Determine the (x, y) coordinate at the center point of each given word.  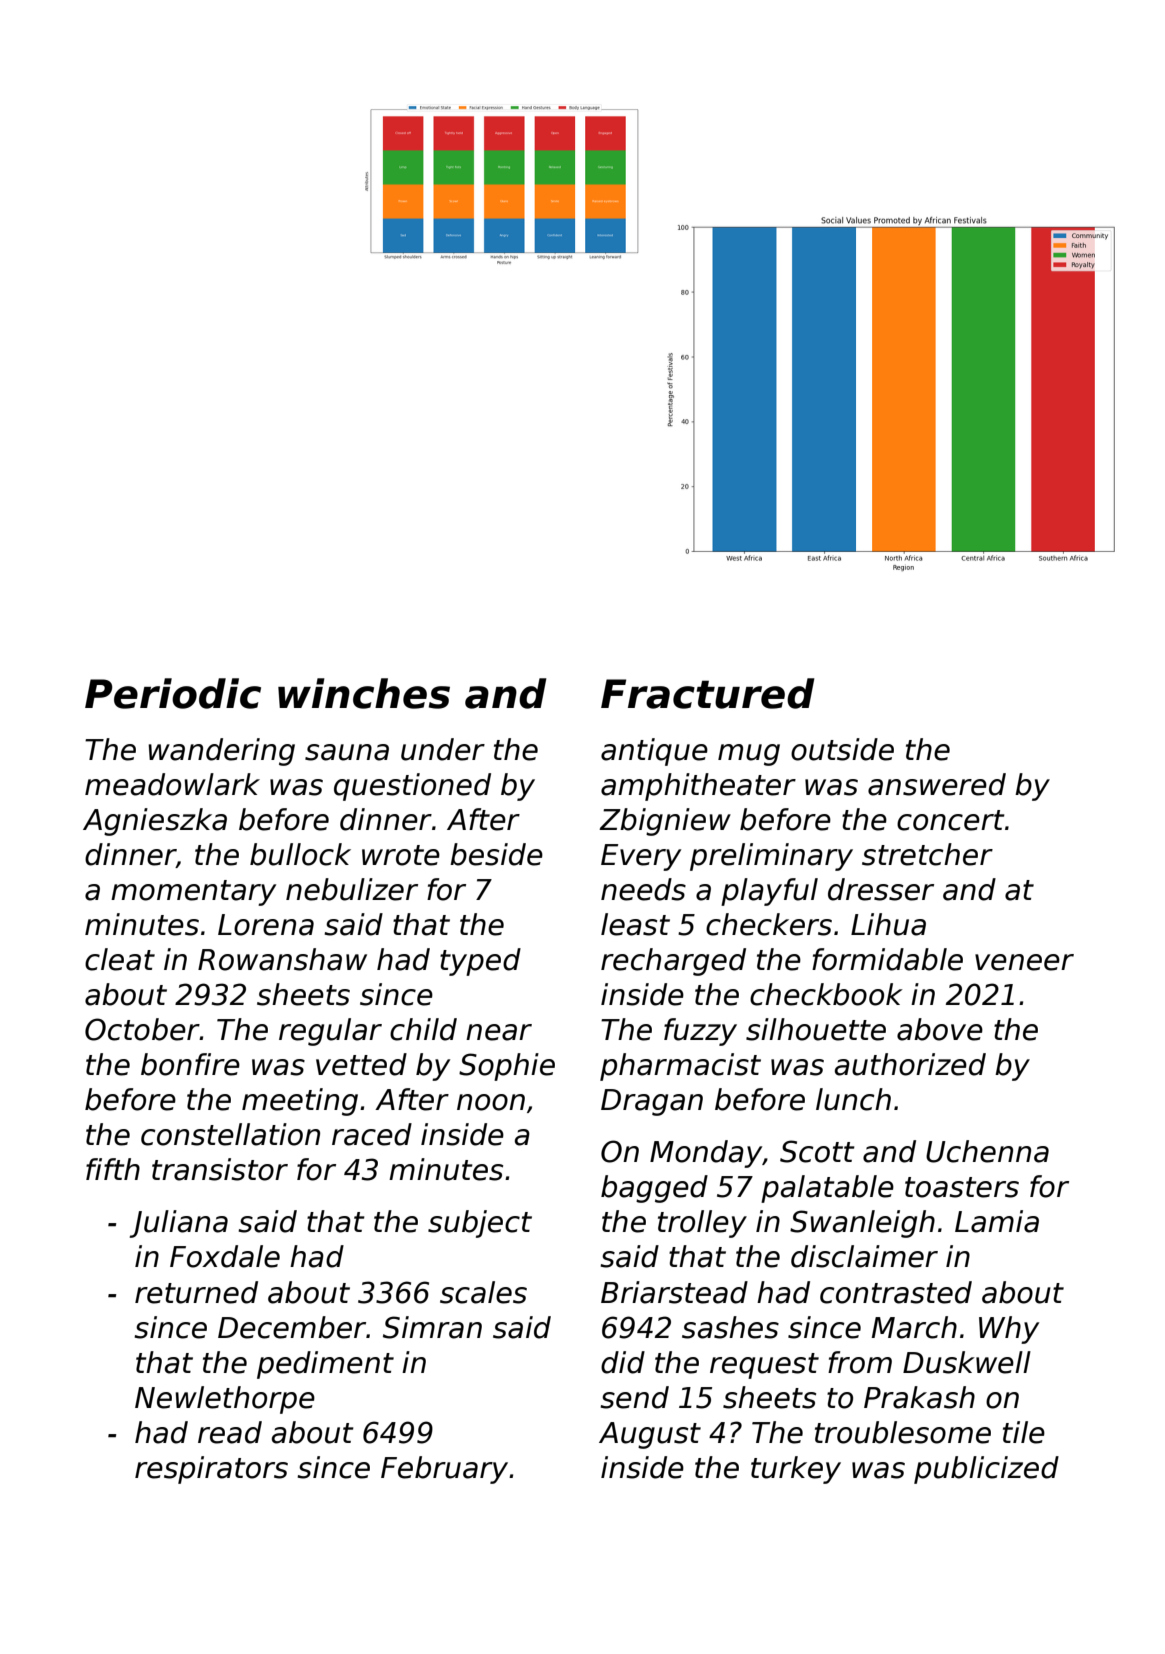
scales (483, 1292)
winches (364, 693)
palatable (827, 1189)
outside (842, 749)
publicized (986, 1470)
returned (196, 1292)
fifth (113, 1169)
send (634, 1397)
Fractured (707, 693)
